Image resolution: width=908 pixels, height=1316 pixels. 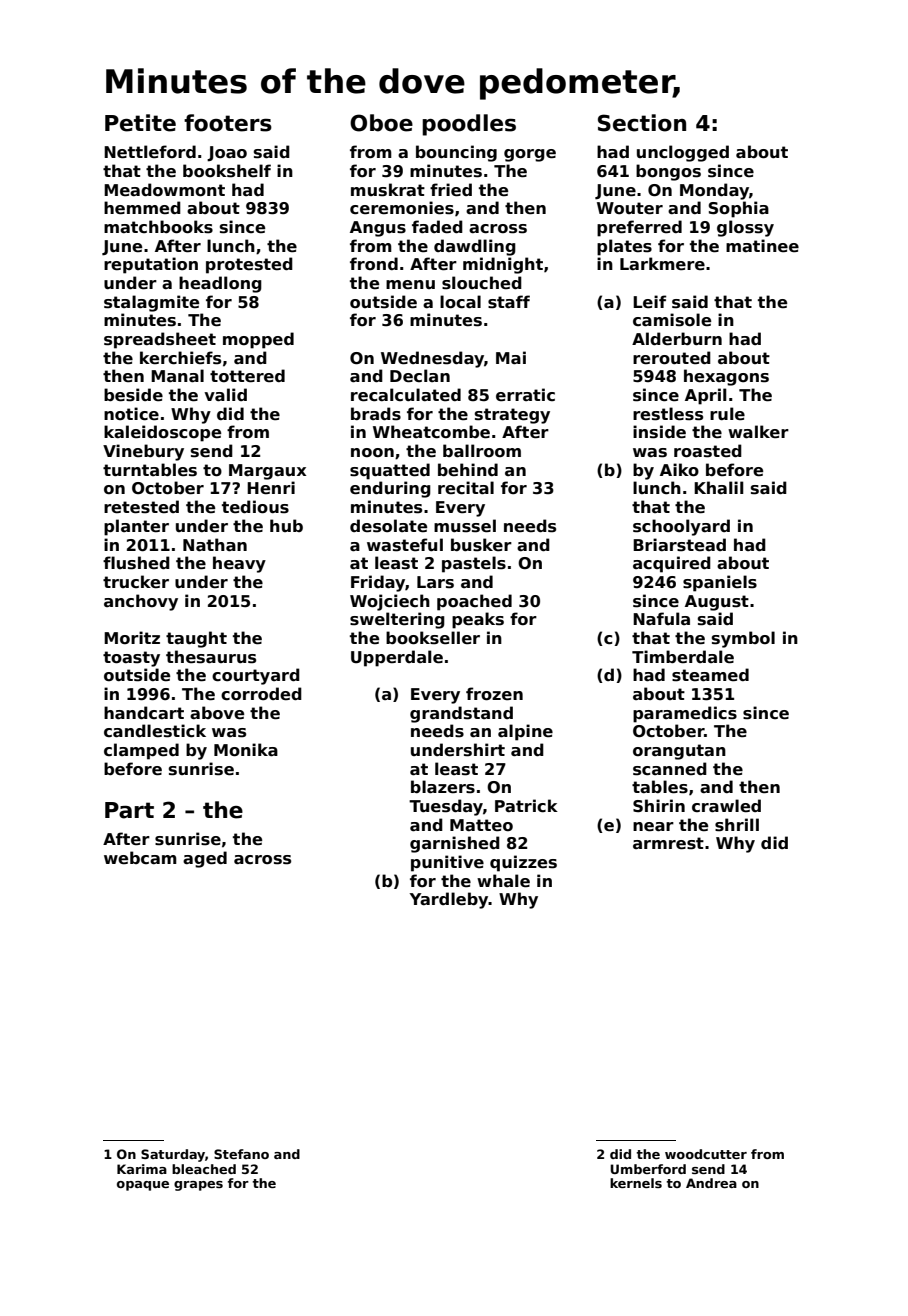 What do you see at coordinates (706, 1154) in the screenshot?
I see `woodcutter` at bounding box center [706, 1154].
